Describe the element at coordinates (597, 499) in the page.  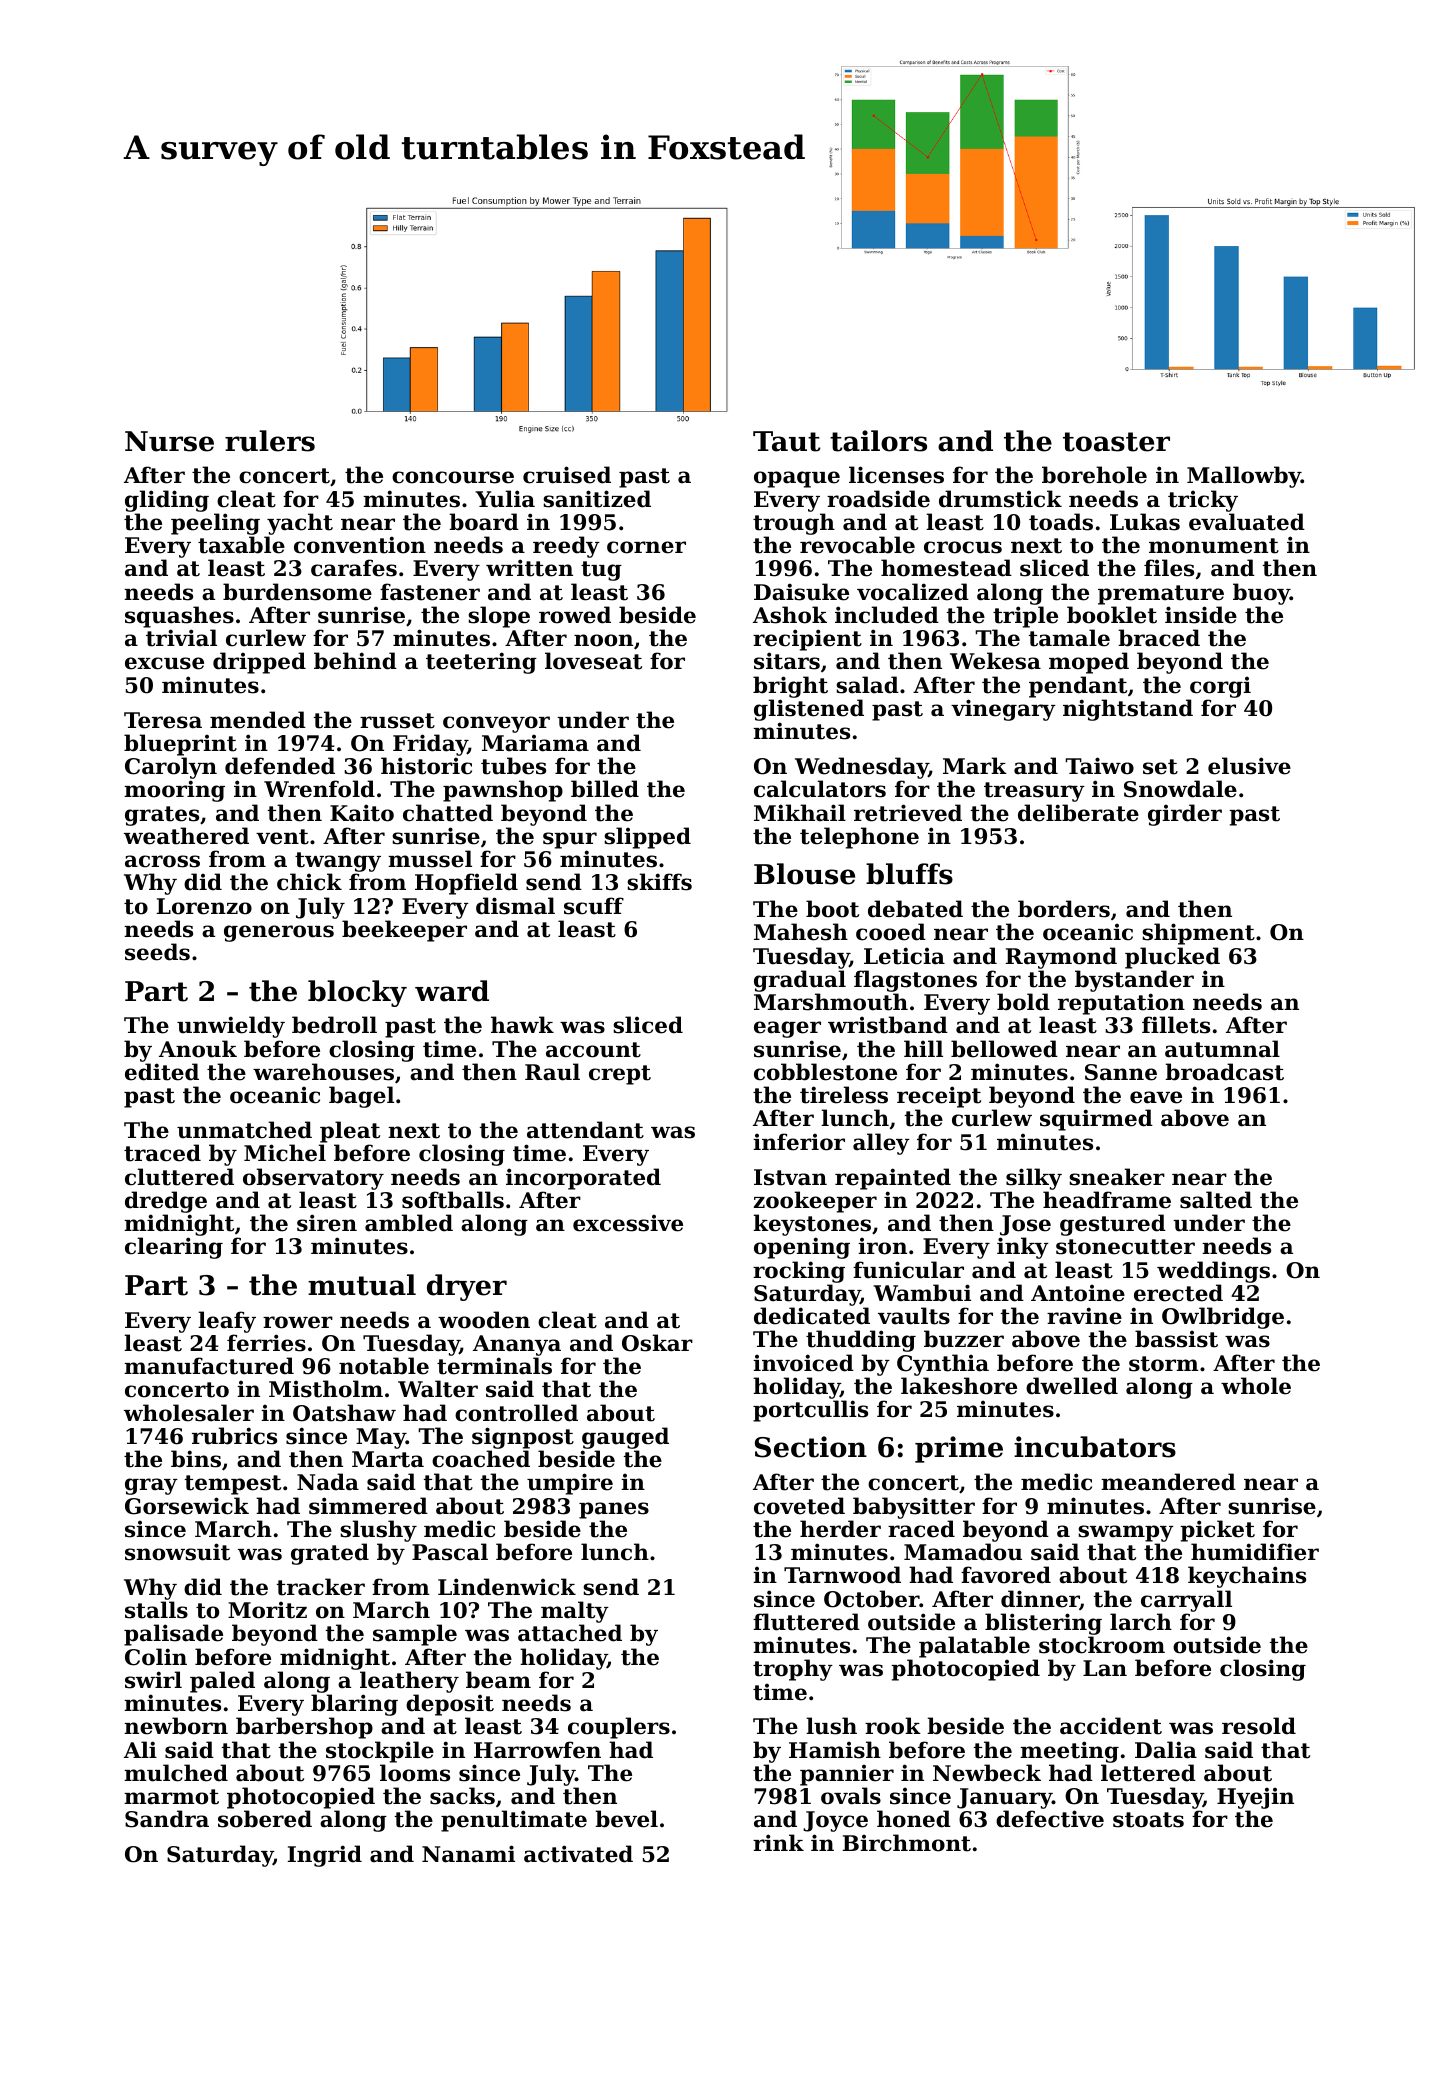
I see `sanitized` at that location.
